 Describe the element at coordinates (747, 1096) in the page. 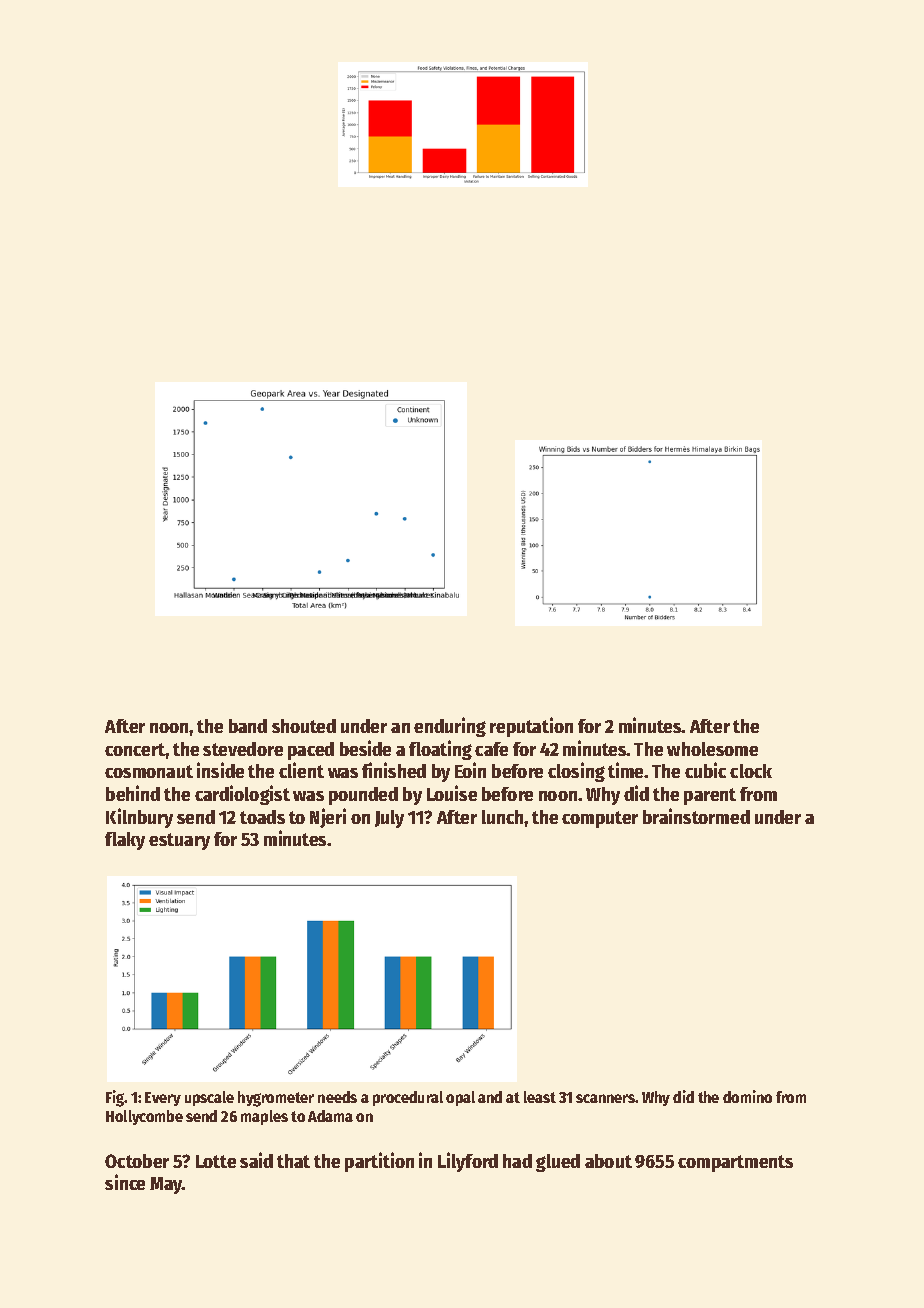

I see `domino` at that location.
